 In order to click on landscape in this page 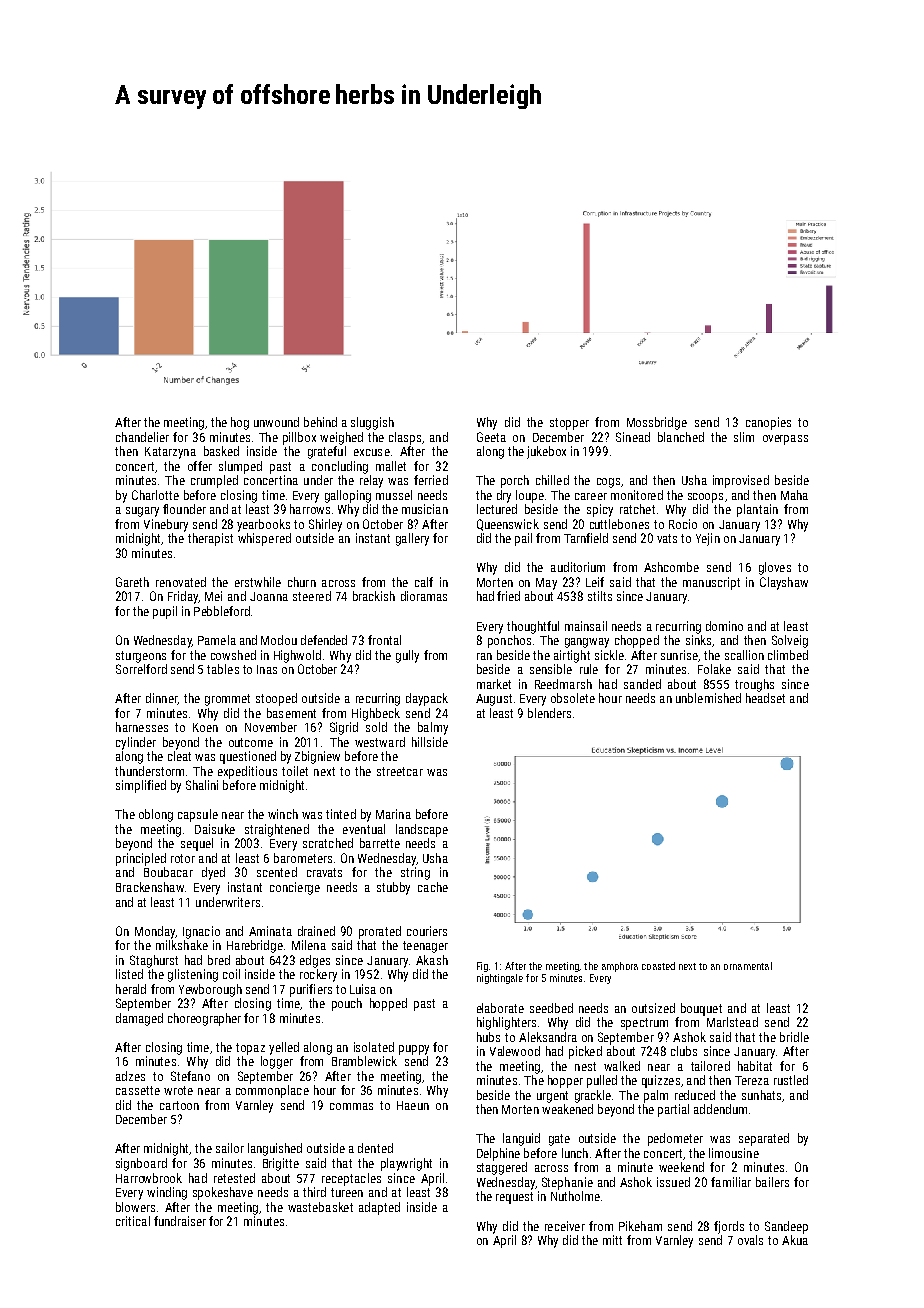, I will do `click(422, 830)`.
